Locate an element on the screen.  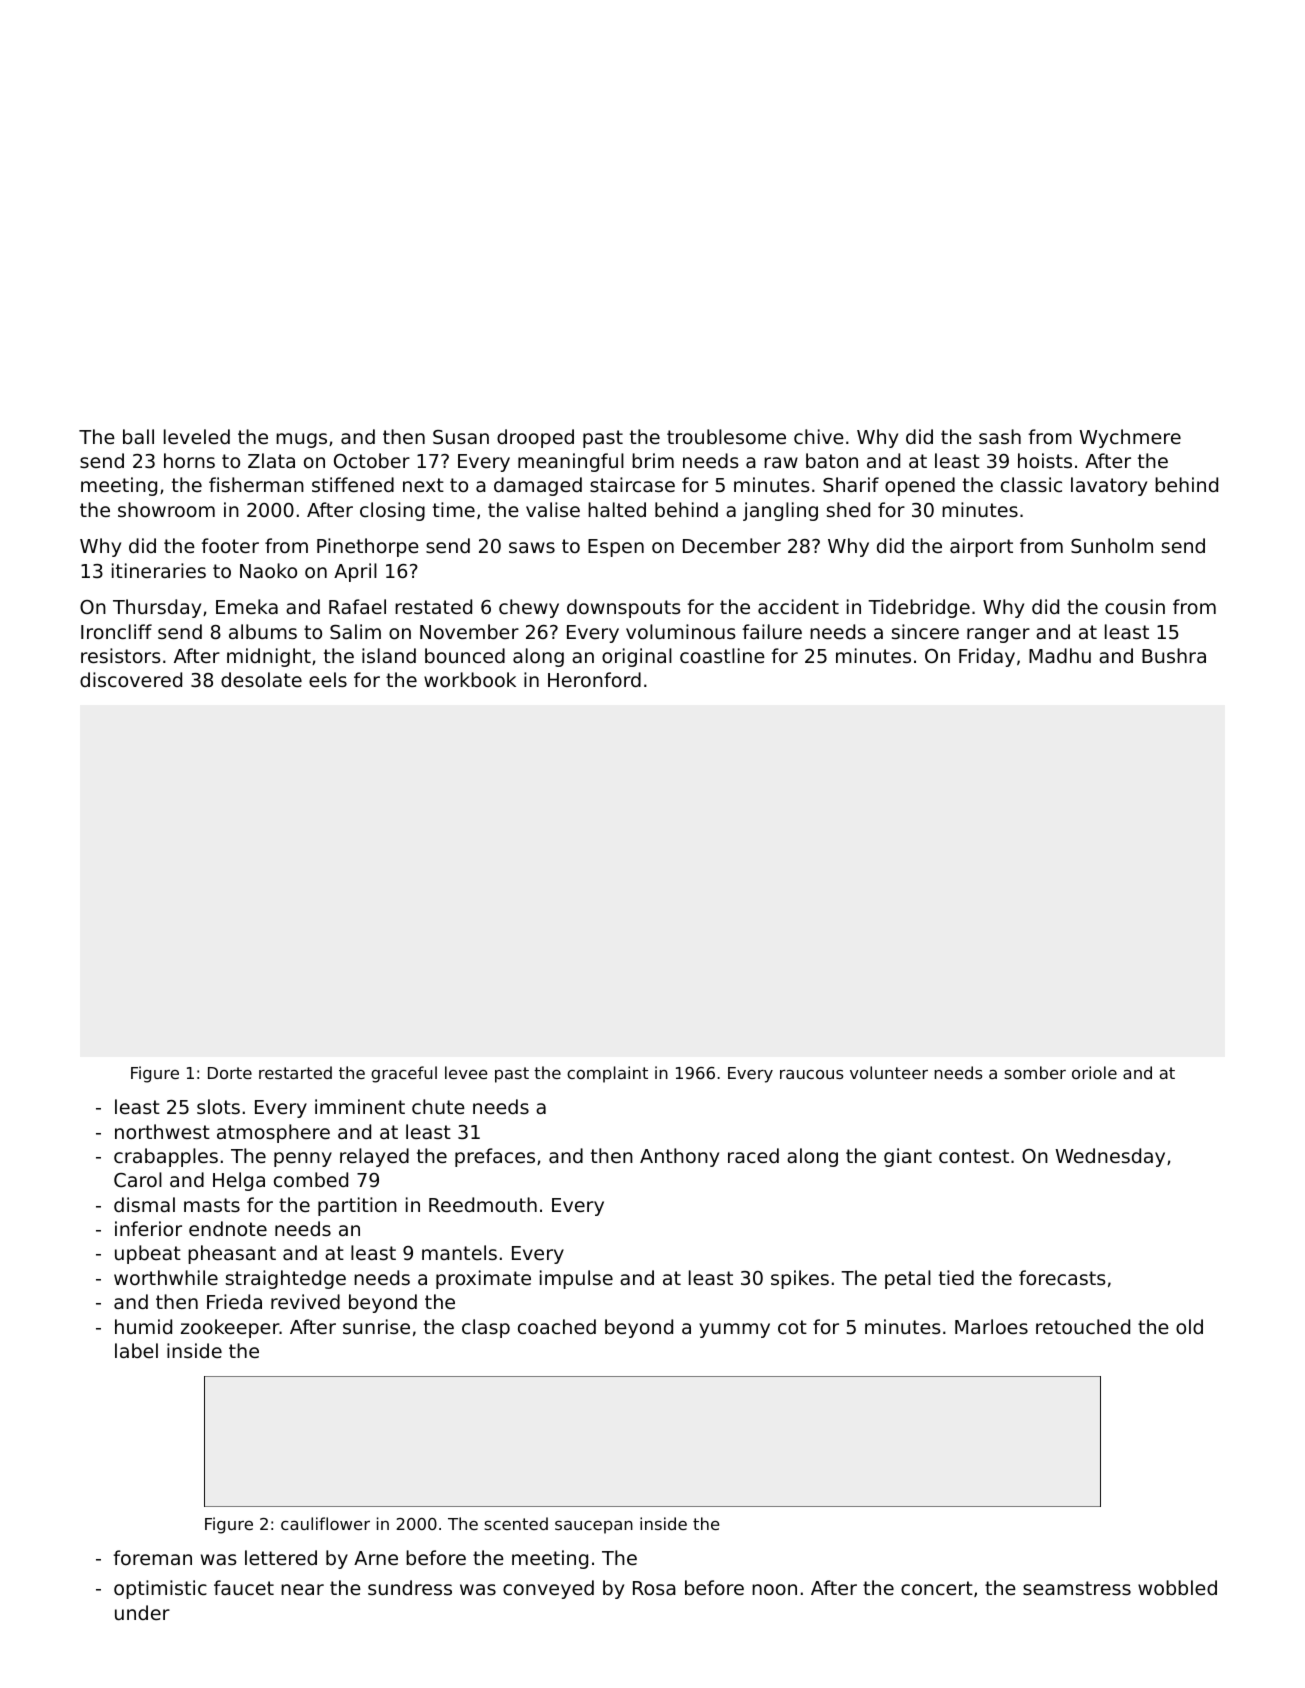
halted is located at coordinates (617, 509).
